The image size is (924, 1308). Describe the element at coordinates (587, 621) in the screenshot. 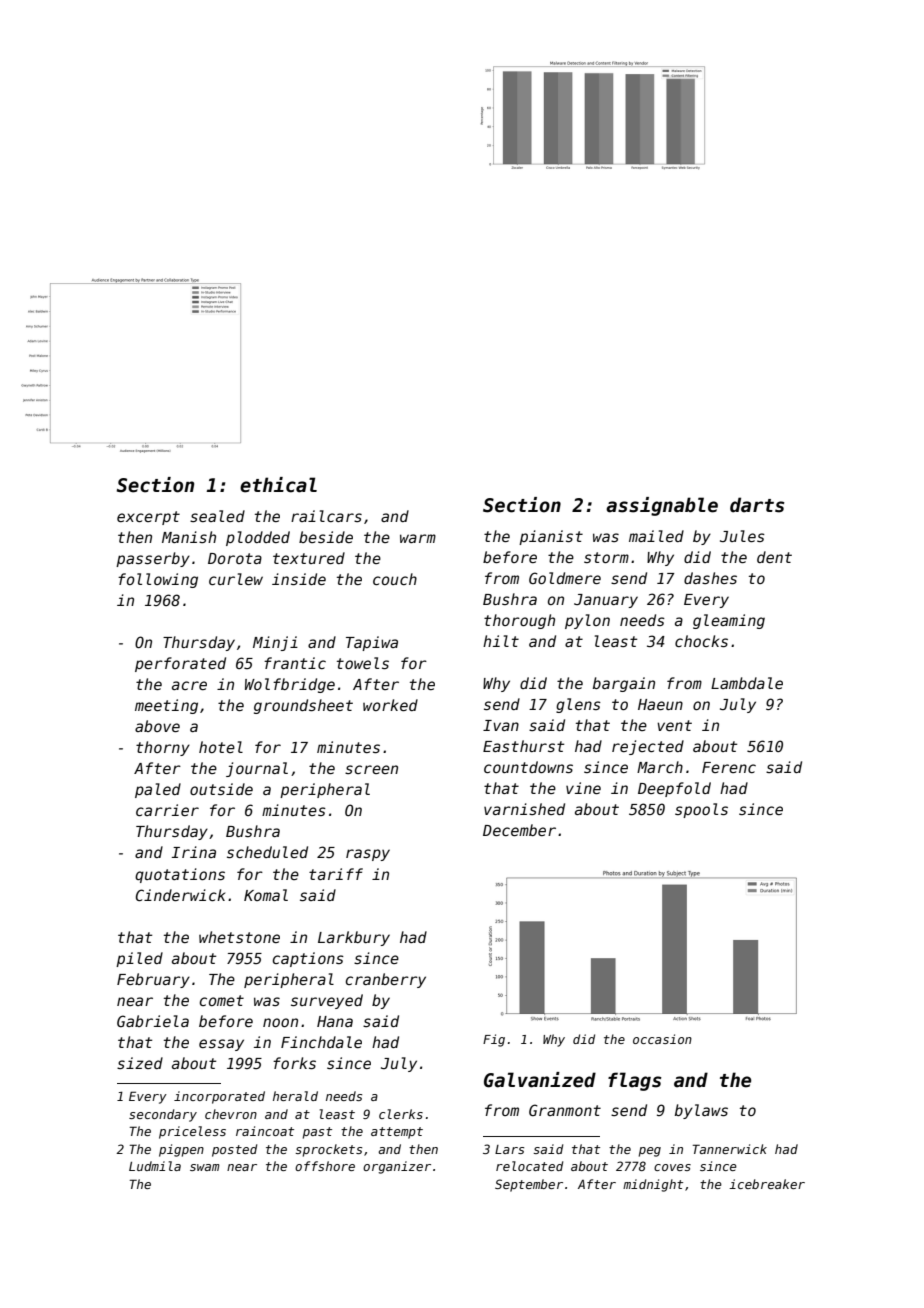

I see `pylon` at that location.
